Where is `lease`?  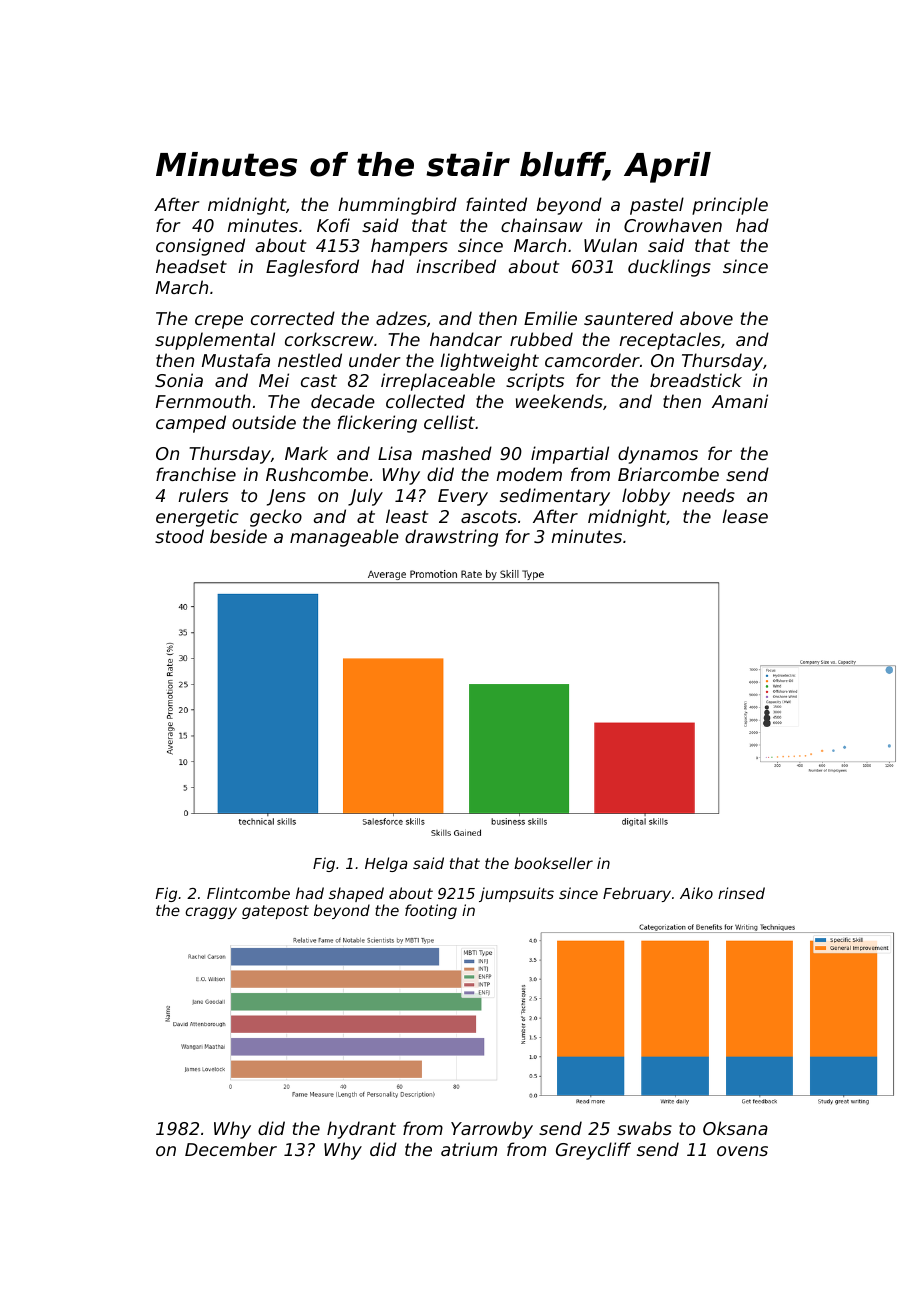 lease is located at coordinates (745, 516).
